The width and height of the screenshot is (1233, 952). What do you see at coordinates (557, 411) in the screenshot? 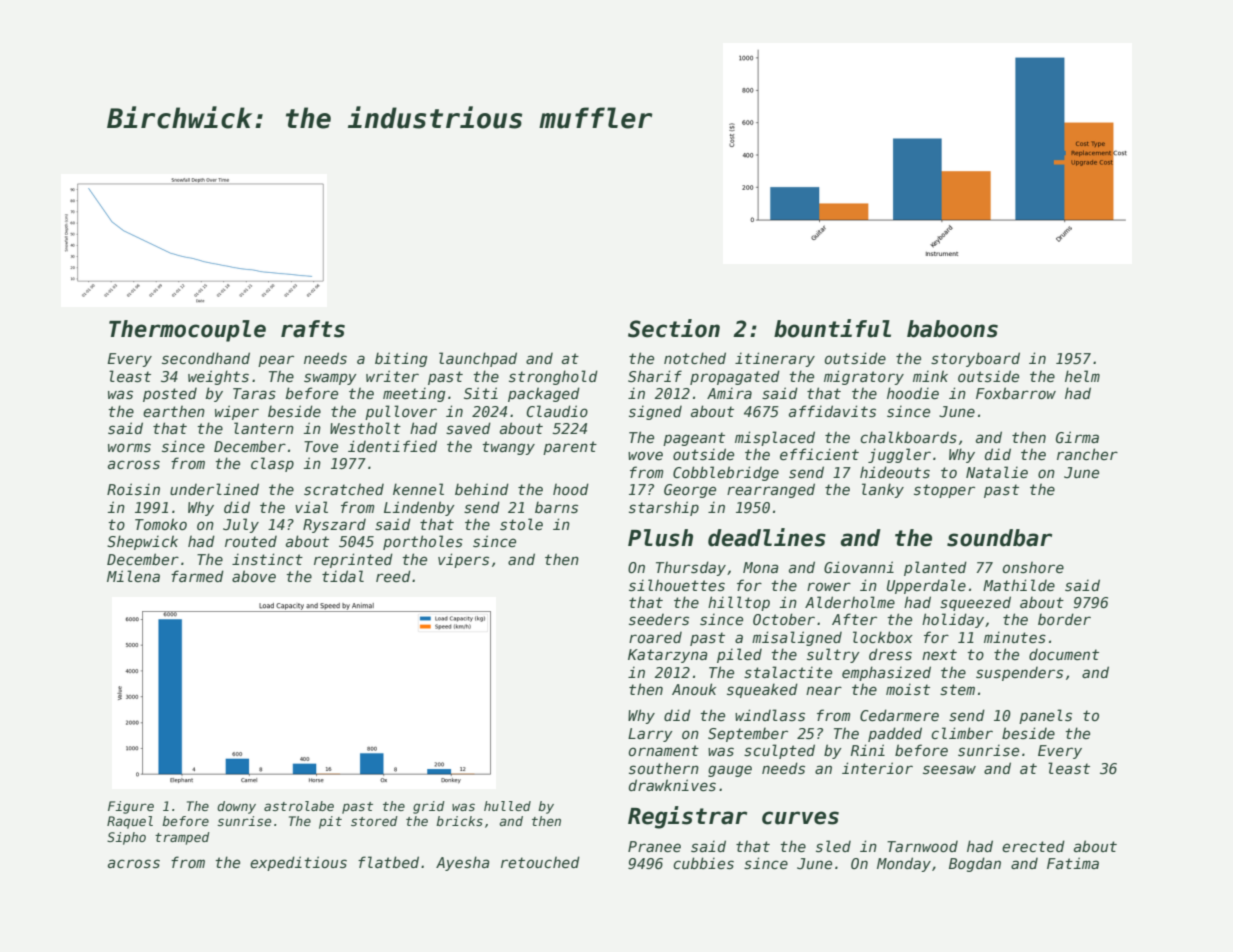
I see `Claudio` at bounding box center [557, 411].
